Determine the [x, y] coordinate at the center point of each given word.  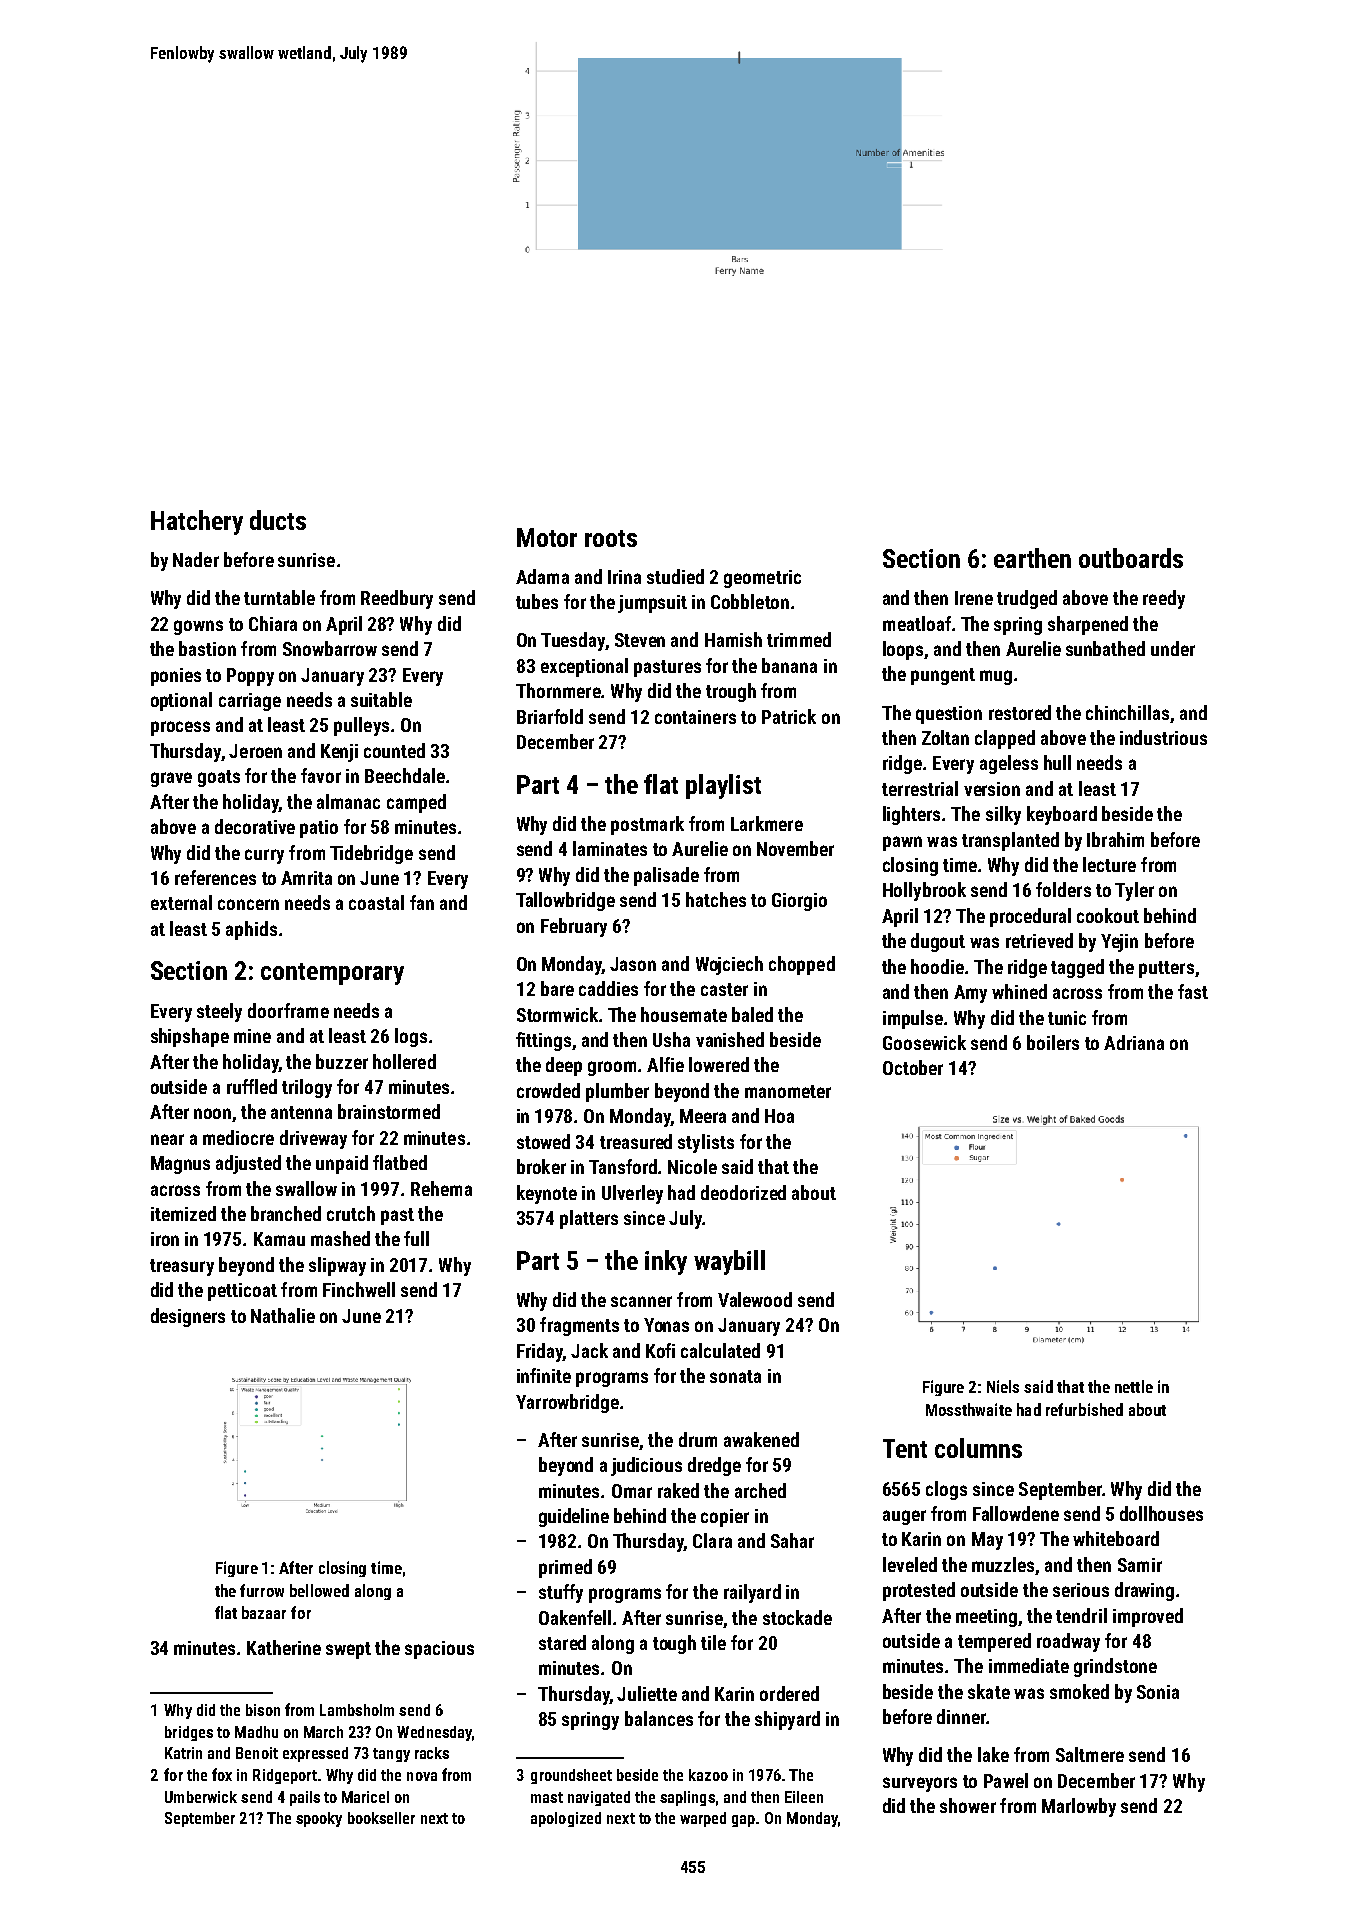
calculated [720, 1350]
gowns [198, 627]
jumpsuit [652, 604]
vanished [730, 1039]
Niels [1003, 1386]
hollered [404, 1061]
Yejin [1119, 943]
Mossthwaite [969, 1409]
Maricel [365, 1797]
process [180, 728]
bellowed [319, 1590]
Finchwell [359, 1289]
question [949, 715]
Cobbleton [750, 601]
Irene [974, 598]
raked [678, 1490]
